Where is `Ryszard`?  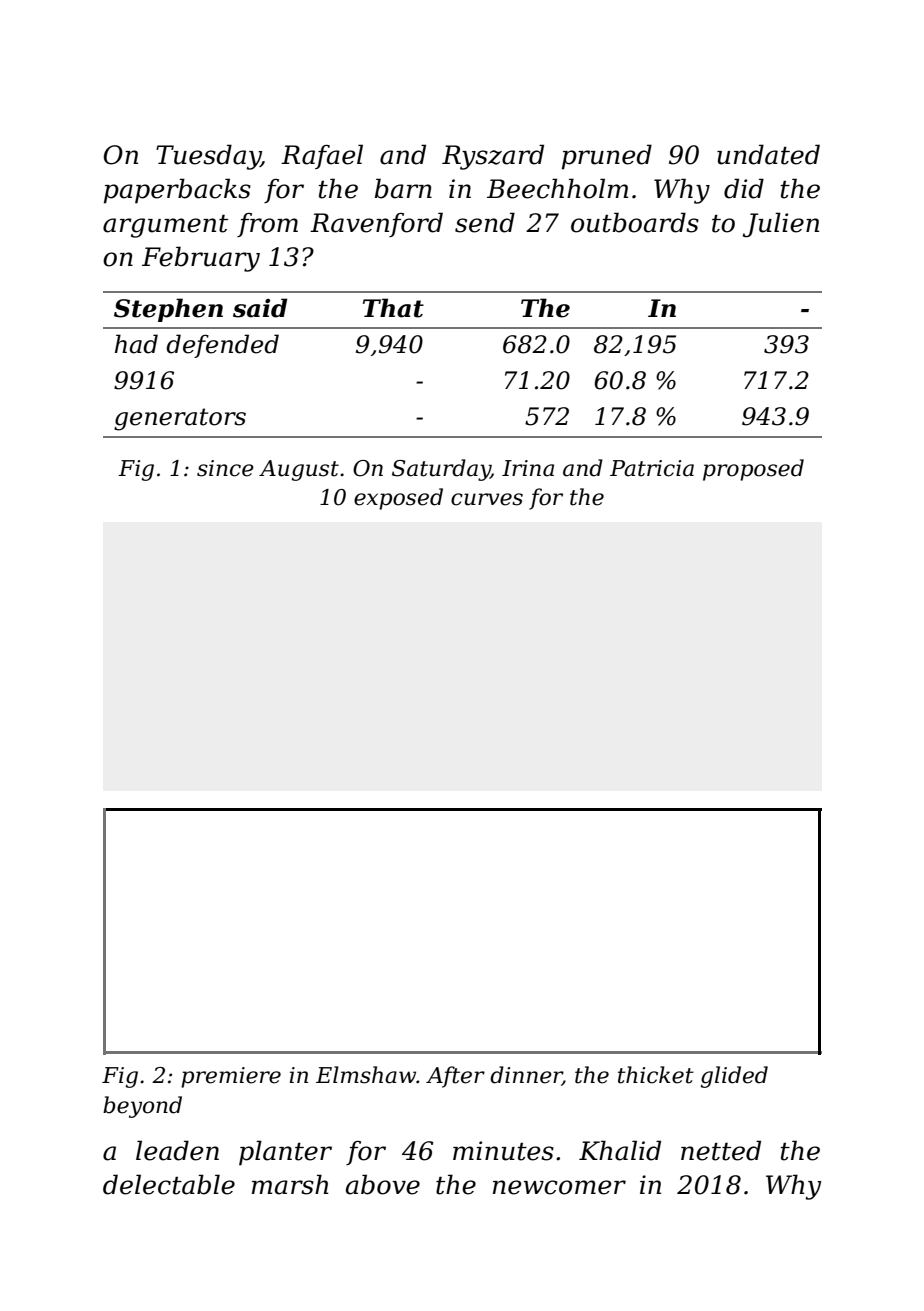 Ryszard is located at coordinates (493, 157).
